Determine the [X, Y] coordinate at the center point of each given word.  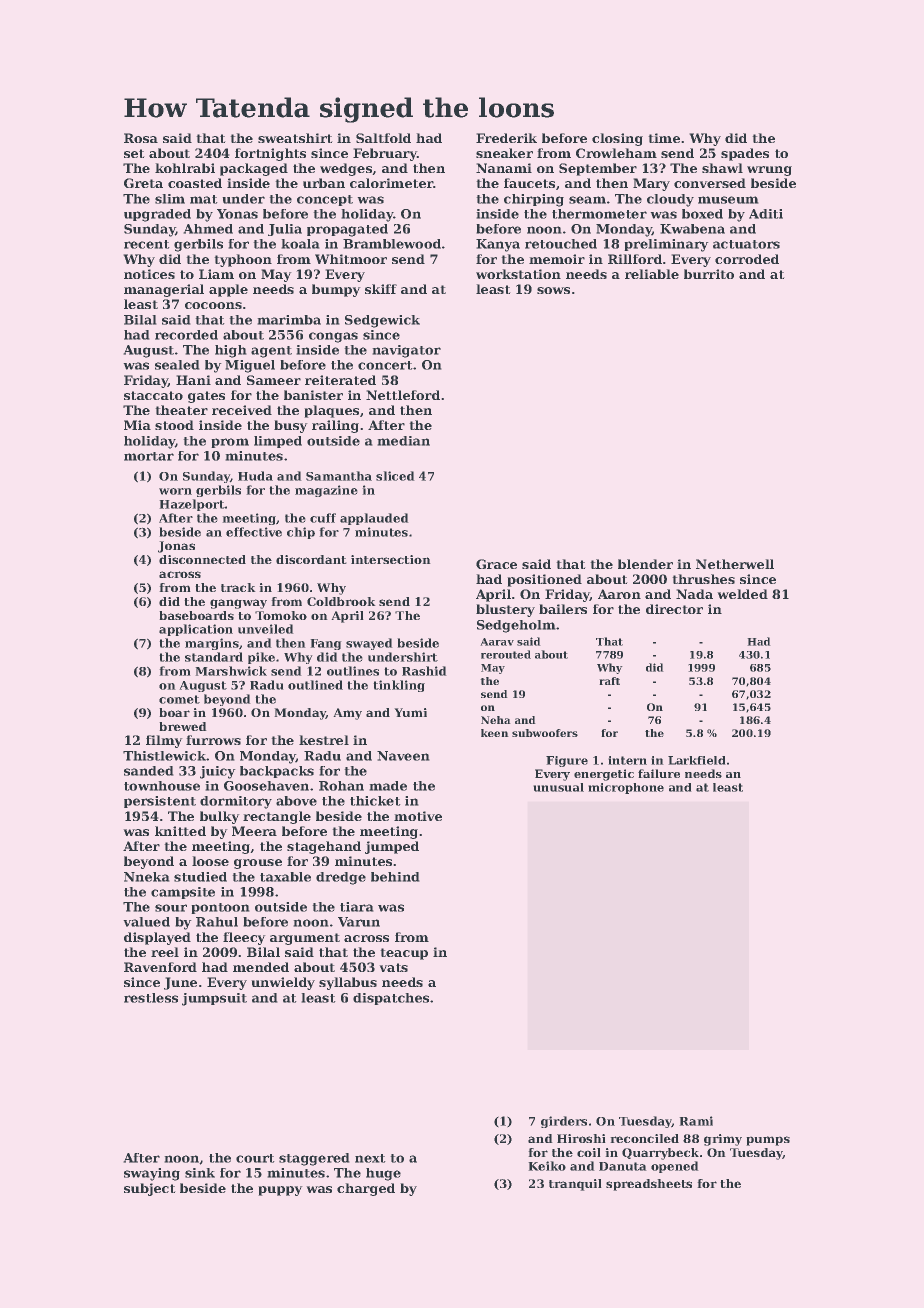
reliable [652, 274]
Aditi [766, 214]
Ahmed [208, 229]
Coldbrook [341, 601]
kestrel [324, 740]
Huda [255, 476]
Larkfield [697, 760]
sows [553, 290]
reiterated [340, 380]
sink [200, 1173]
